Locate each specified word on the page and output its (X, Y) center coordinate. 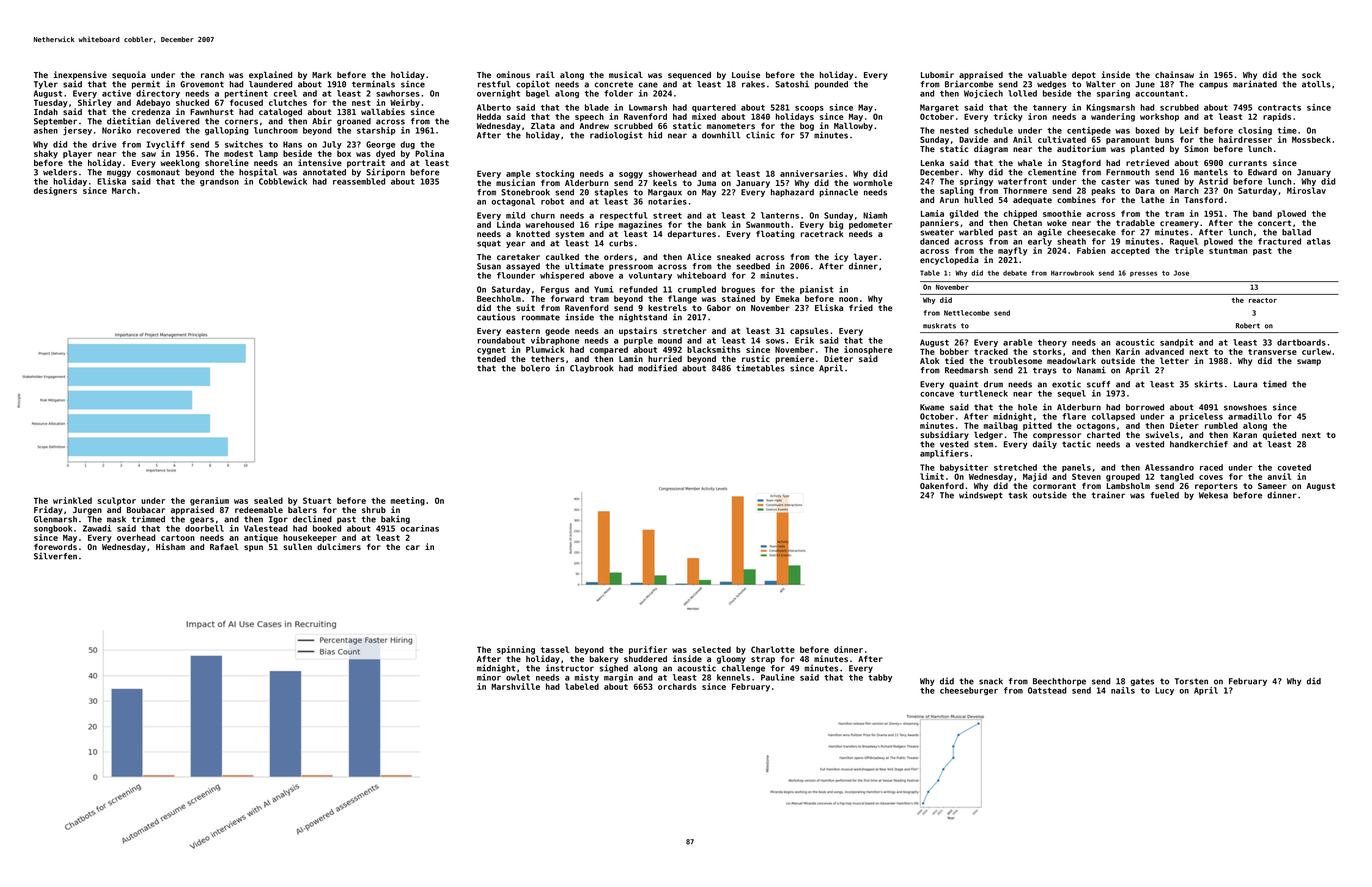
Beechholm (499, 298)
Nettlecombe (967, 313)
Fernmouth (1128, 172)
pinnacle (838, 192)
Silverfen (55, 556)
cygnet (491, 351)
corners (241, 122)
